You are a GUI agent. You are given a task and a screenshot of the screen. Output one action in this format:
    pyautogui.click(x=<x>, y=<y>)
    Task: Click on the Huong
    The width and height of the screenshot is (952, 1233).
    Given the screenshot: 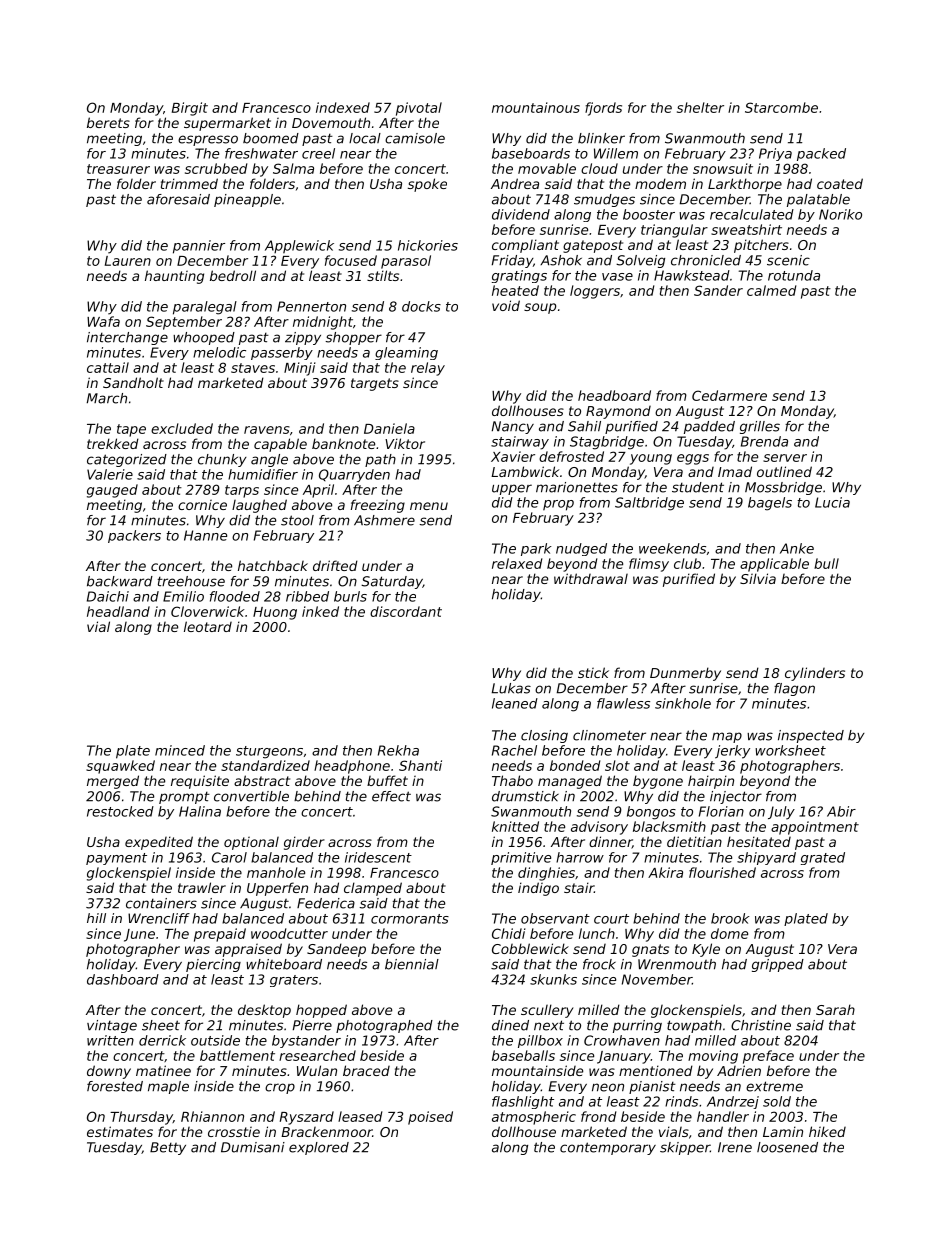 What is the action you would take?
    pyautogui.click(x=275, y=613)
